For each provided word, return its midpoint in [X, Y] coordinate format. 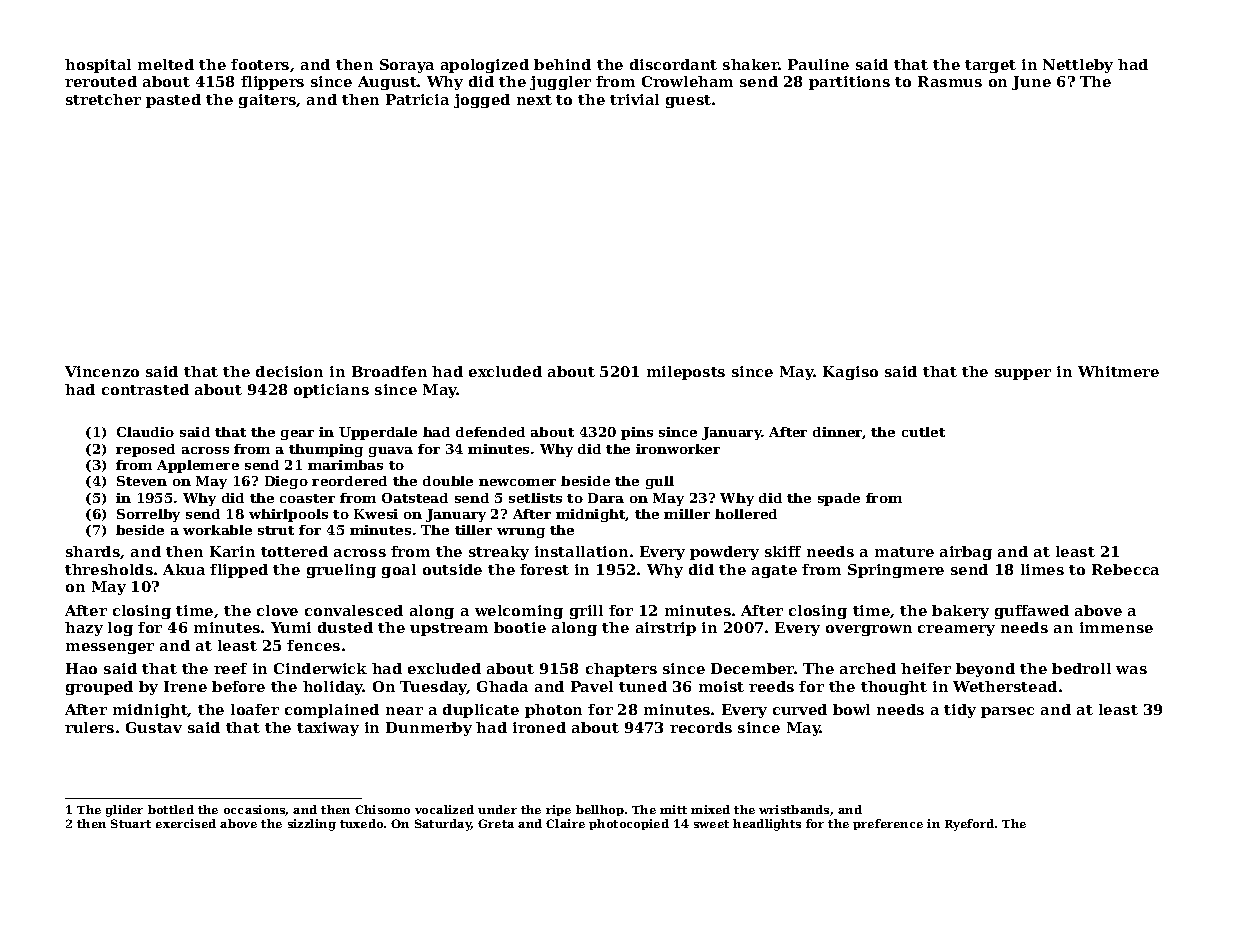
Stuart [131, 823]
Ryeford [969, 825]
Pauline [818, 64]
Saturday [443, 825]
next [534, 100]
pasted [173, 101]
